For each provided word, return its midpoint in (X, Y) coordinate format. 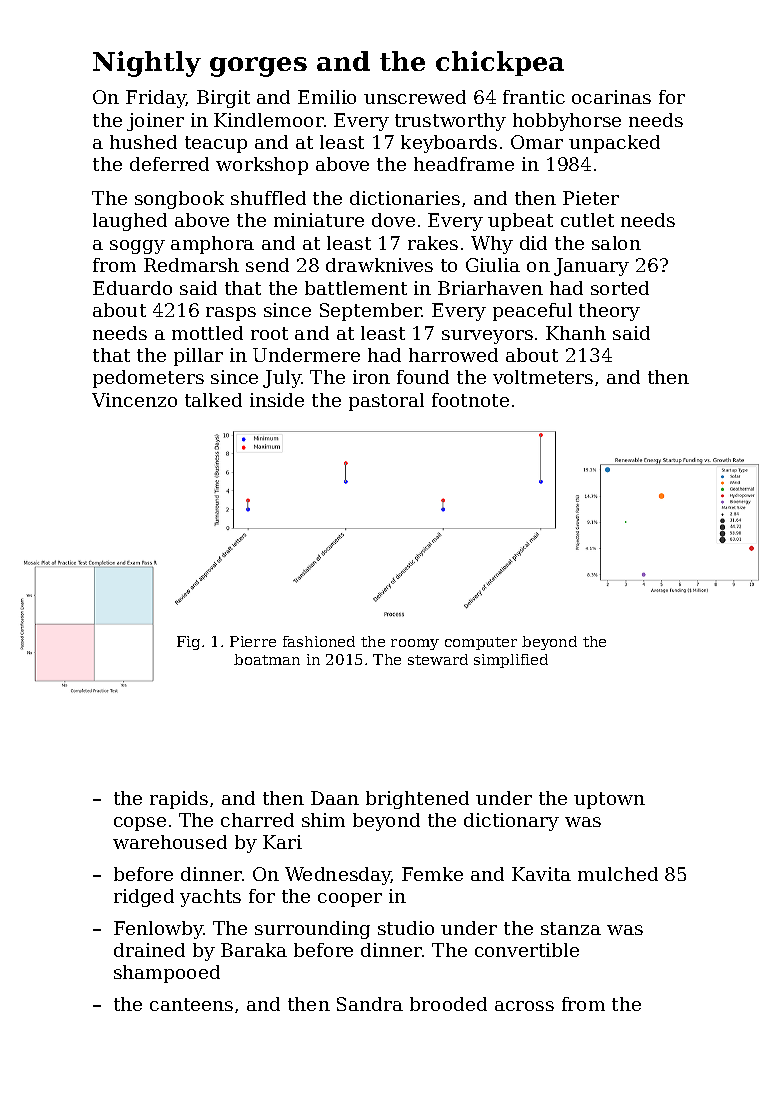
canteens (191, 1004)
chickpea (500, 63)
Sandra (370, 1004)
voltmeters (543, 377)
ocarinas (611, 97)
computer (481, 643)
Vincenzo (134, 400)
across (524, 1006)
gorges (258, 67)
